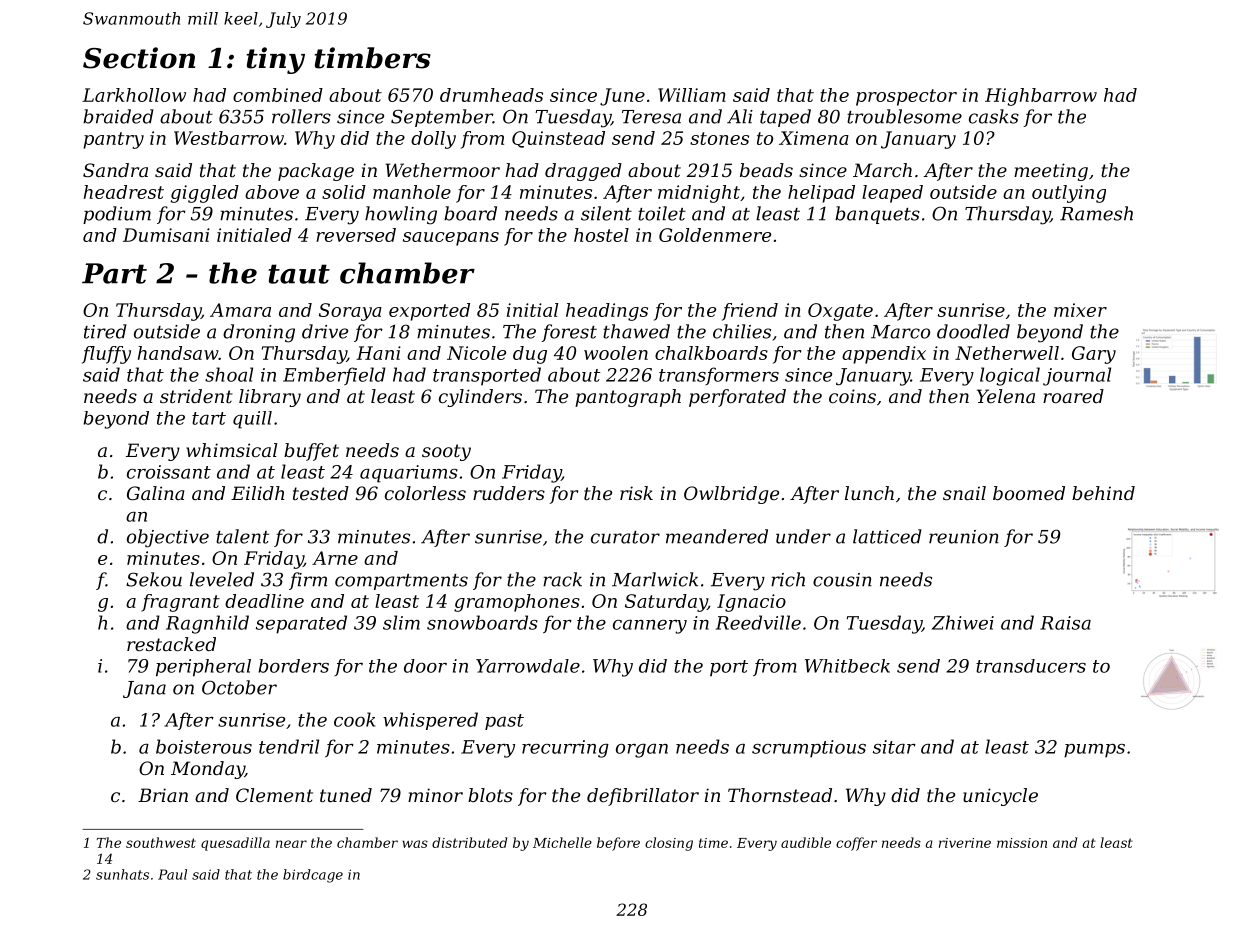 The width and height of the screenshot is (1233, 952). I want to click on Raisa, so click(1065, 623).
